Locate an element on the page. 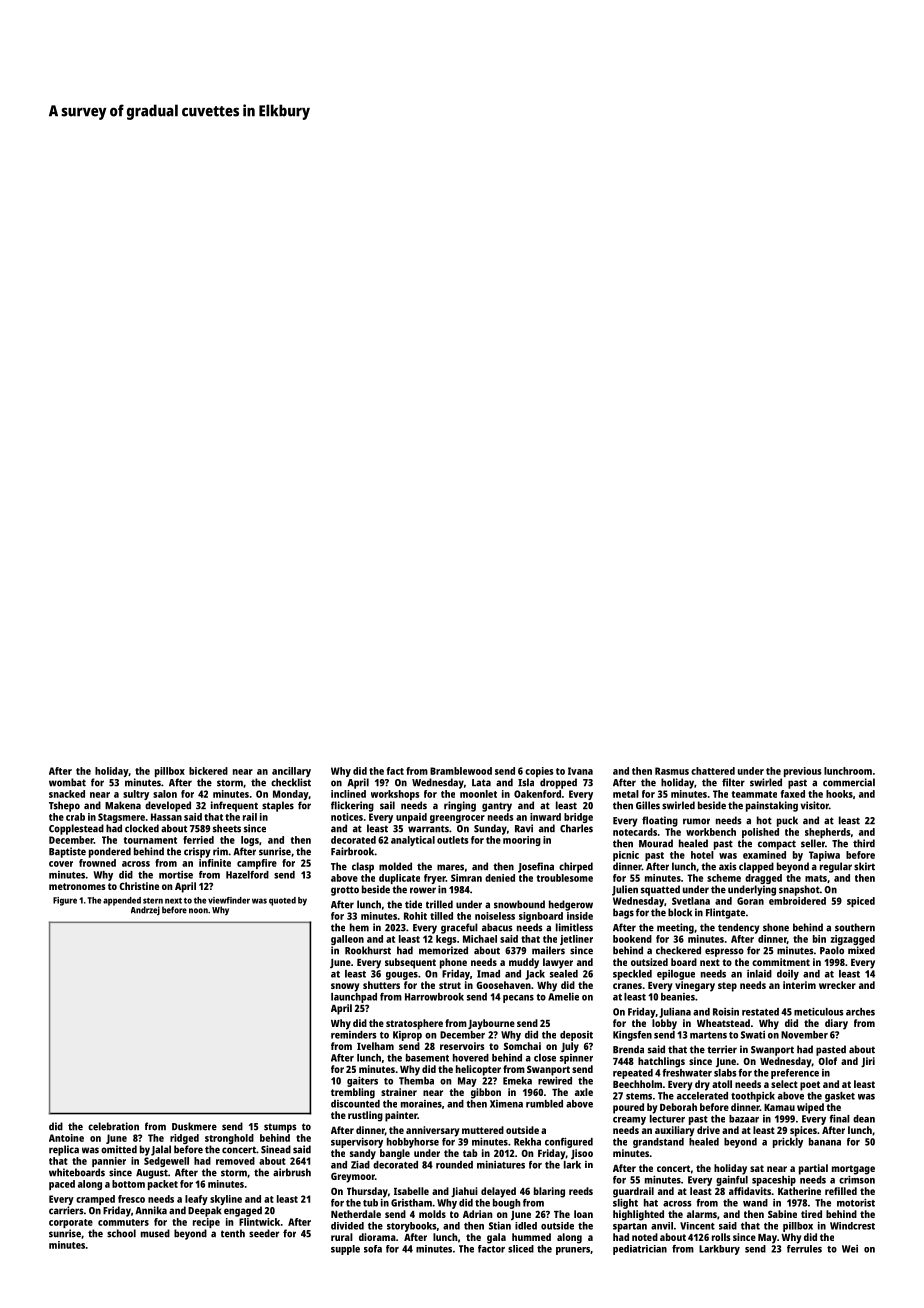  axis is located at coordinates (728, 866).
